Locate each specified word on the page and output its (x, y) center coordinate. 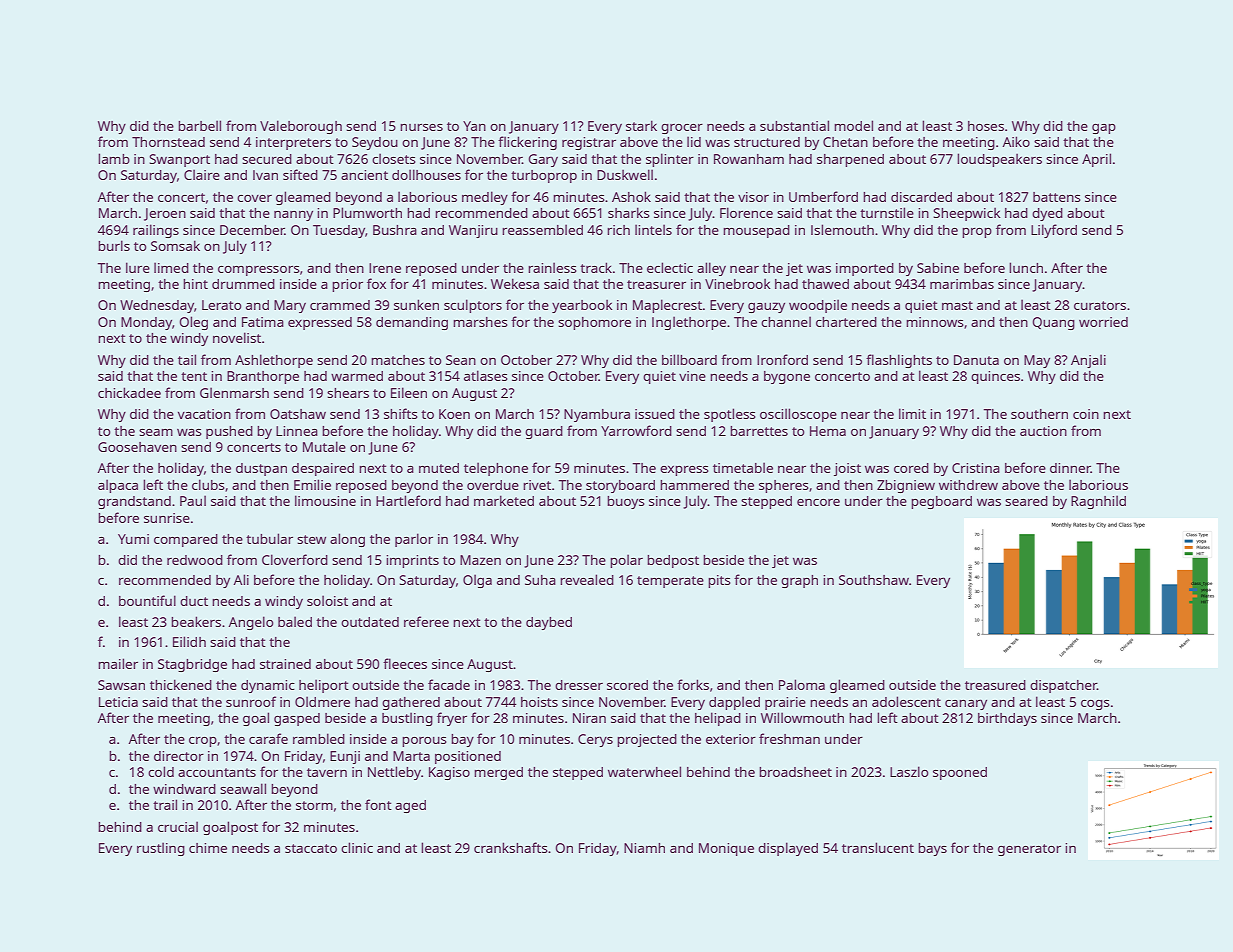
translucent (878, 847)
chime (208, 848)
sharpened (850, 160)
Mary (290, 306)
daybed (549, 623)
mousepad (756, 231)
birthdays (1007, 719)
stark (641, 125)
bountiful (147, 600)
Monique (726, 849)
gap (1104, 129)
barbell (199, 125)
